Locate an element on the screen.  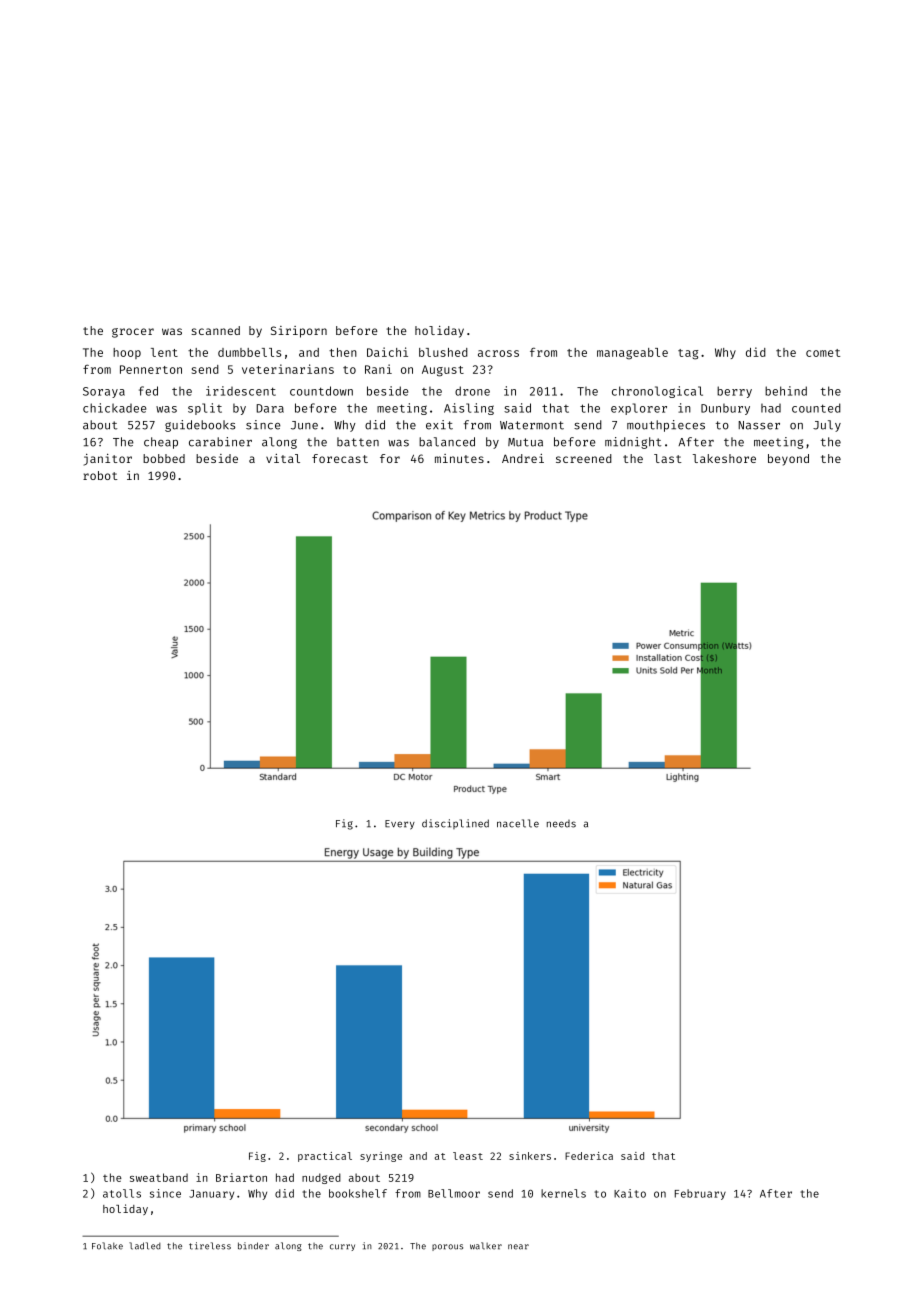
sweatband is located at coordinates (159, 1177).
